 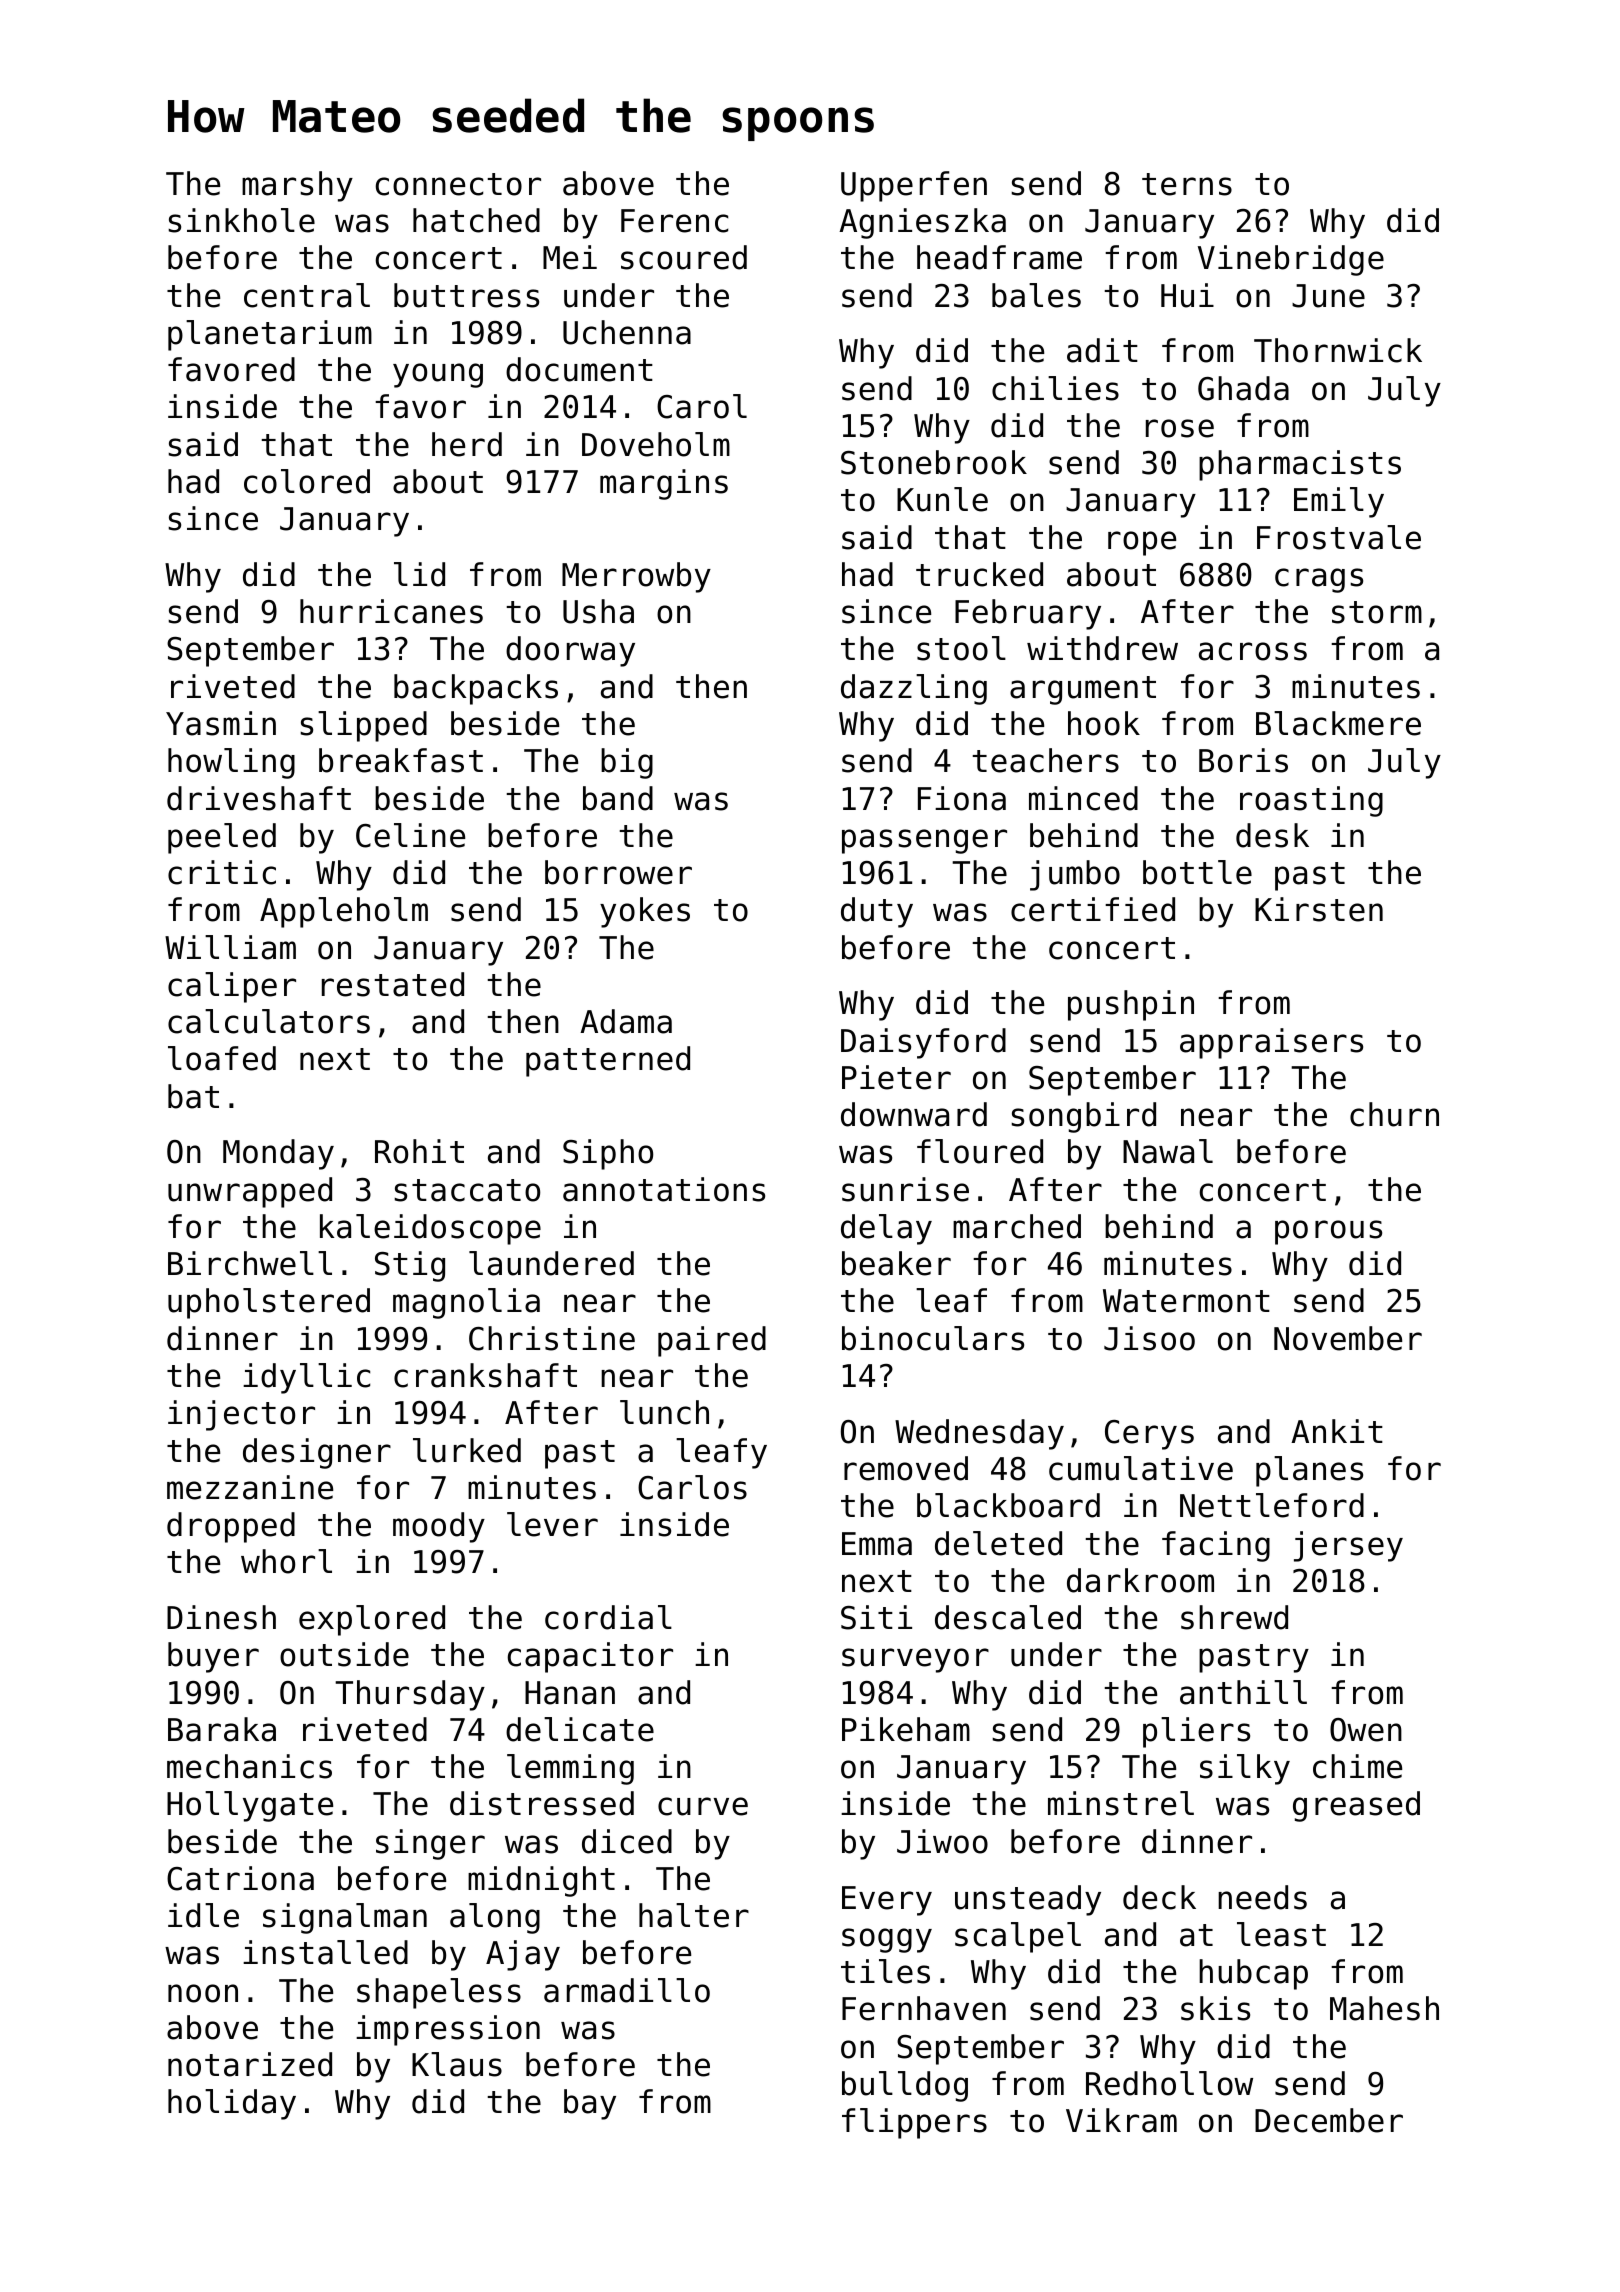 I want to click on Ajay, so click(x=523, y=1955).
